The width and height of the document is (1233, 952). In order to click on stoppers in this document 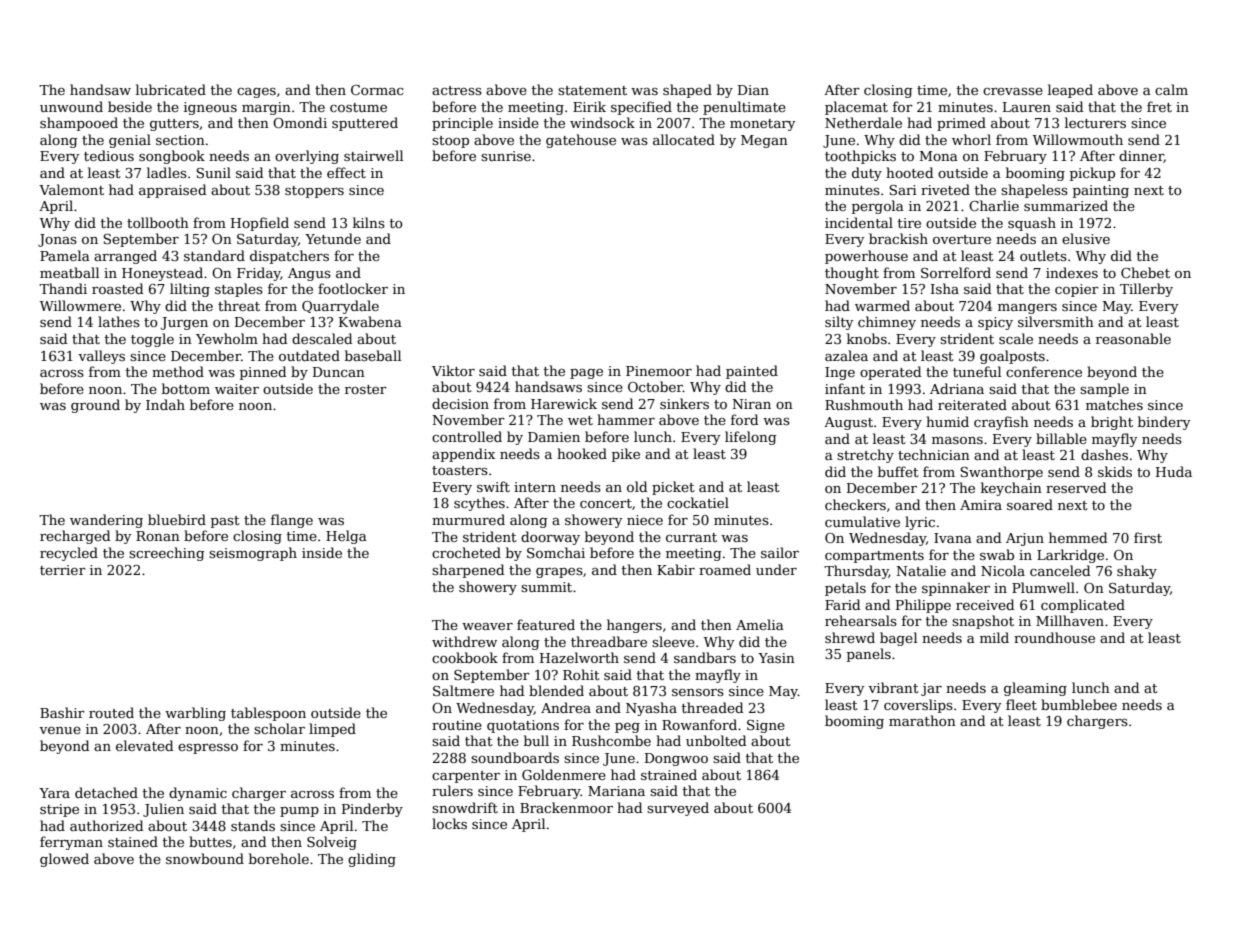, I will do `click(314, 192)`.
